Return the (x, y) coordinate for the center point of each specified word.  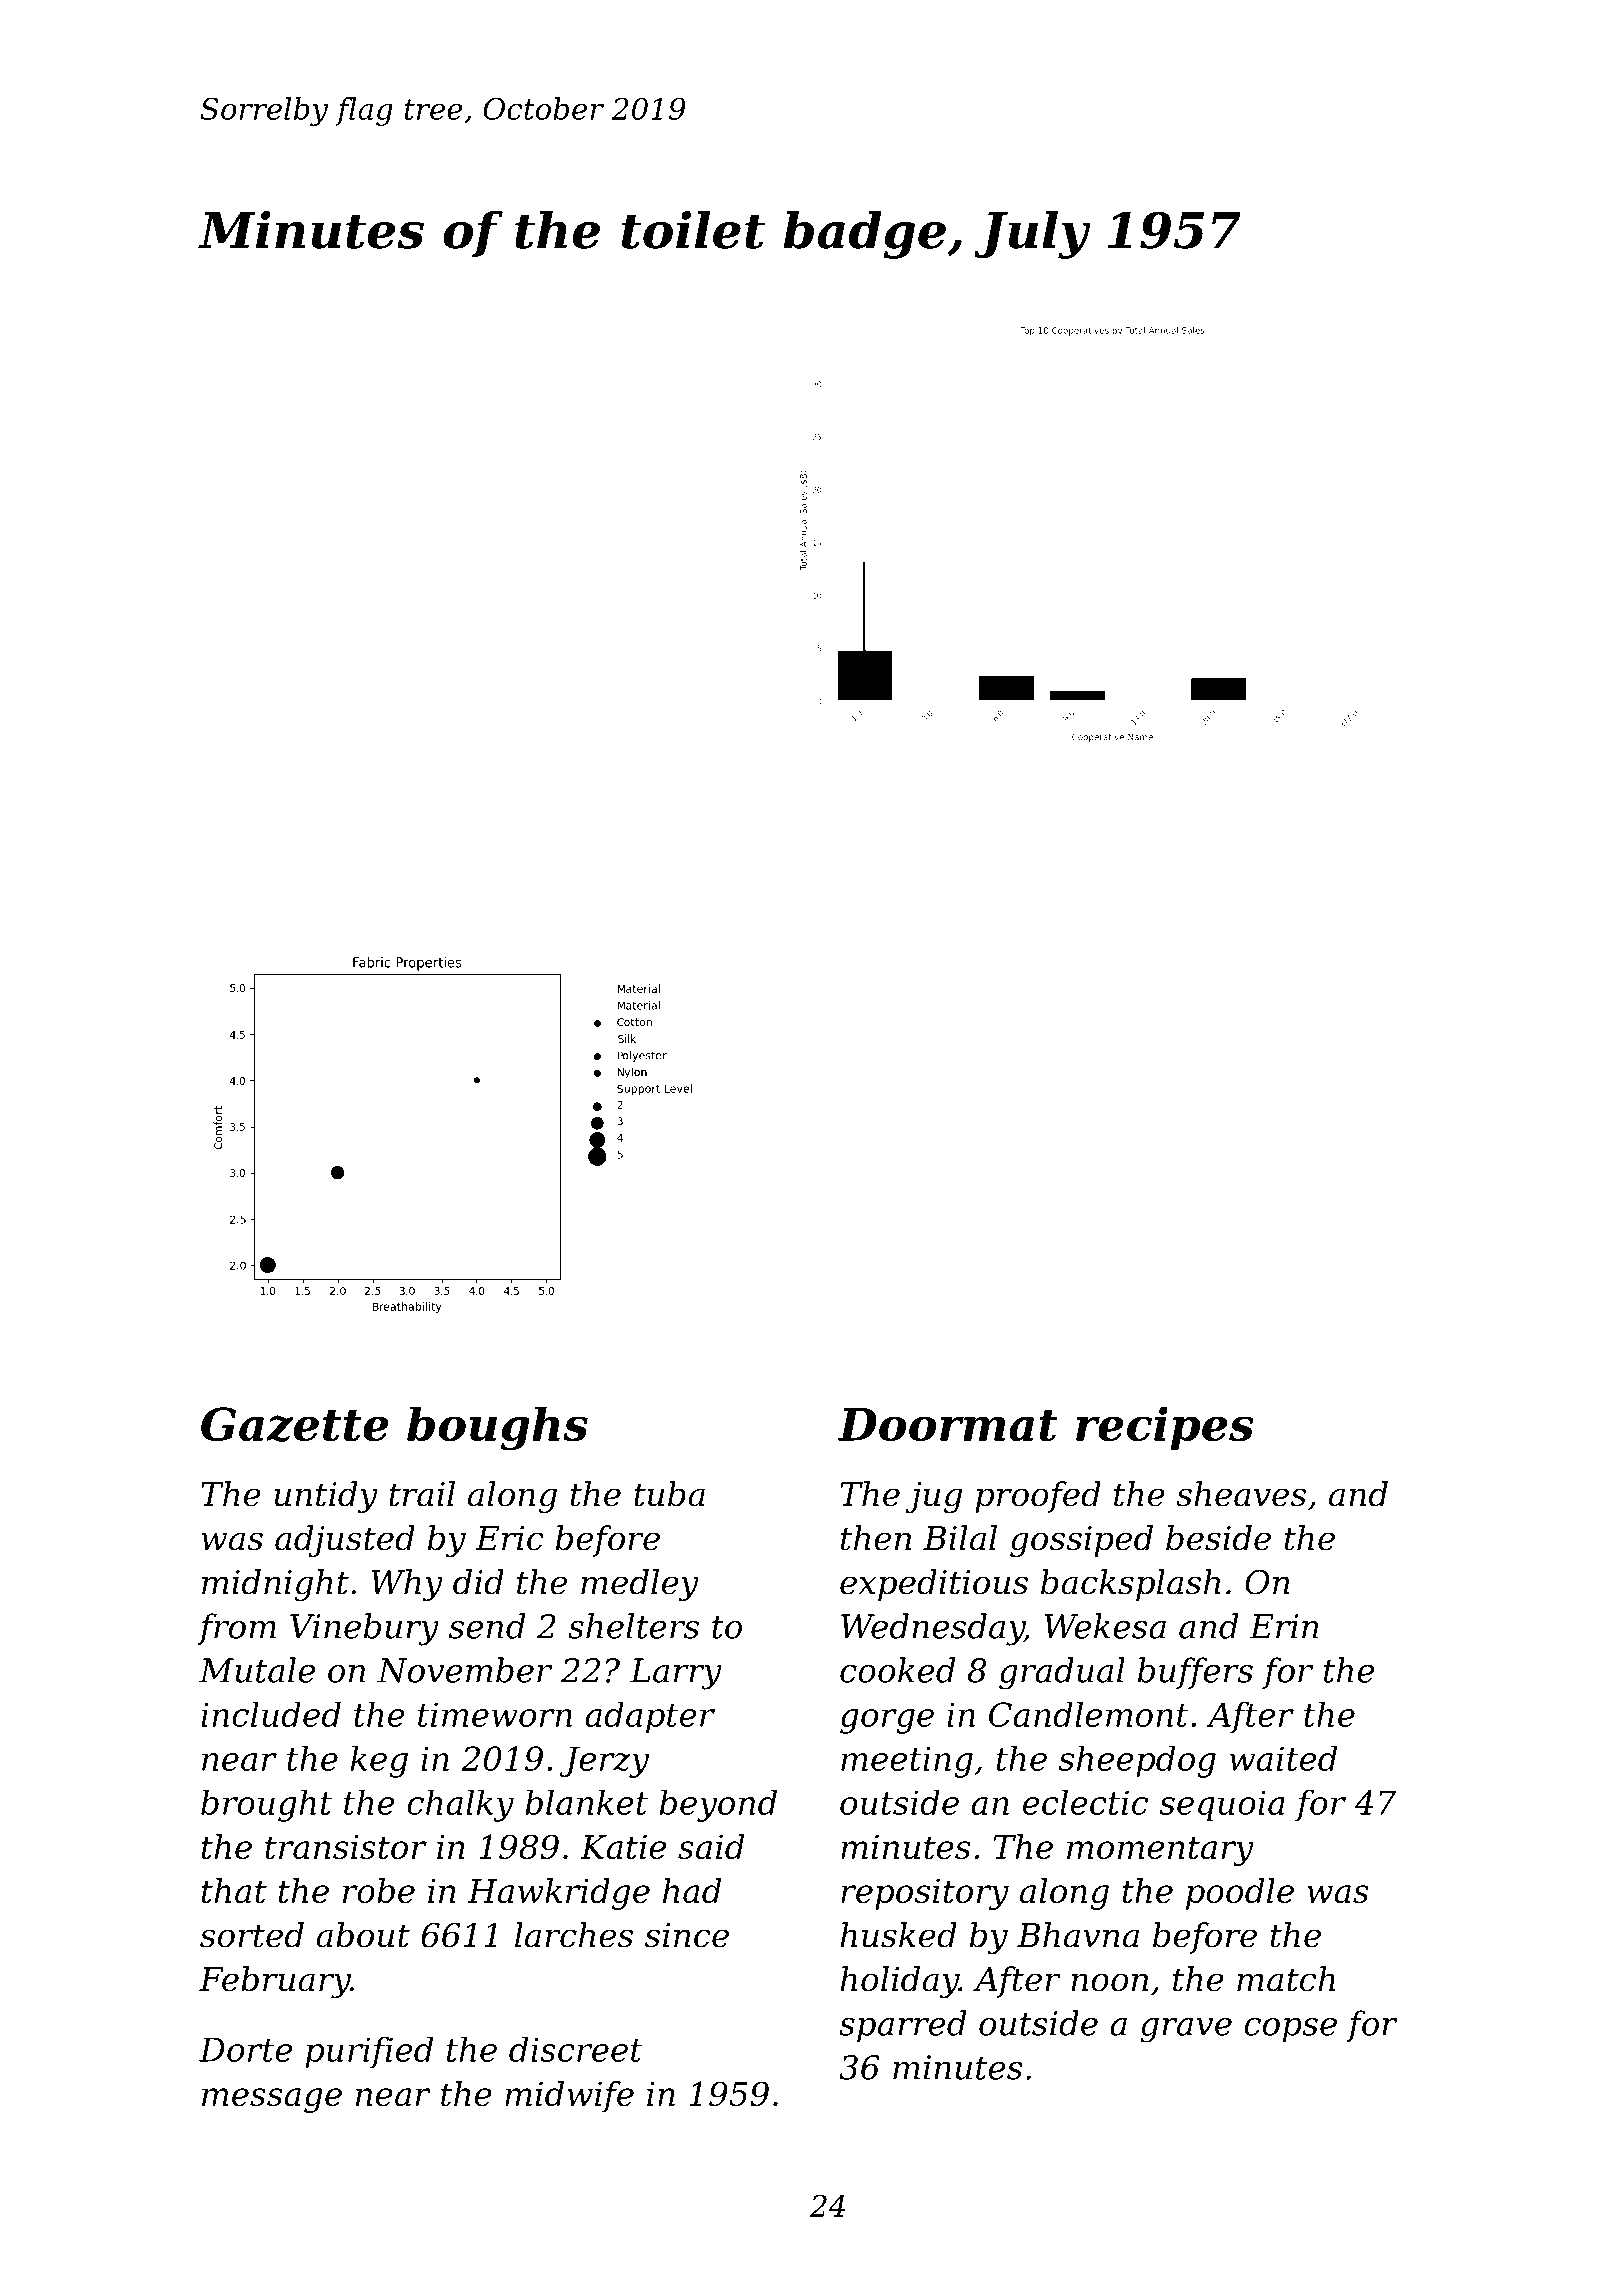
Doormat (948, 1424)
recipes (1165, 1428)
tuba (669, 1494)
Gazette (295, 1425)
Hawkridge (559, 1894)
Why (407, 1585)
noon (1109, 1982)
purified (369, 2053)
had (692, 1890)
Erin (1284, 1626)
